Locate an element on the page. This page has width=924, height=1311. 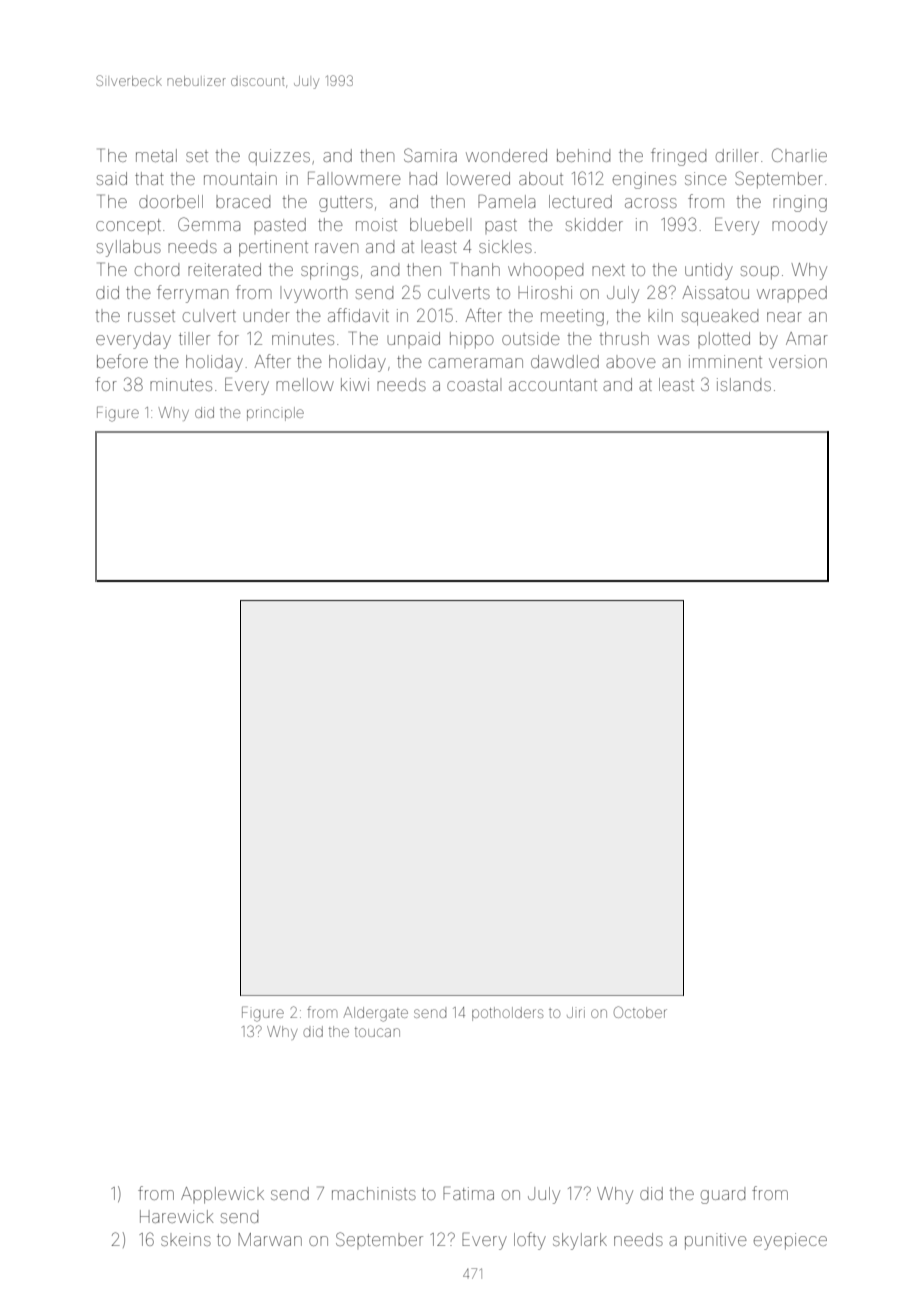
guard is located at coordinates (723, 1195).
